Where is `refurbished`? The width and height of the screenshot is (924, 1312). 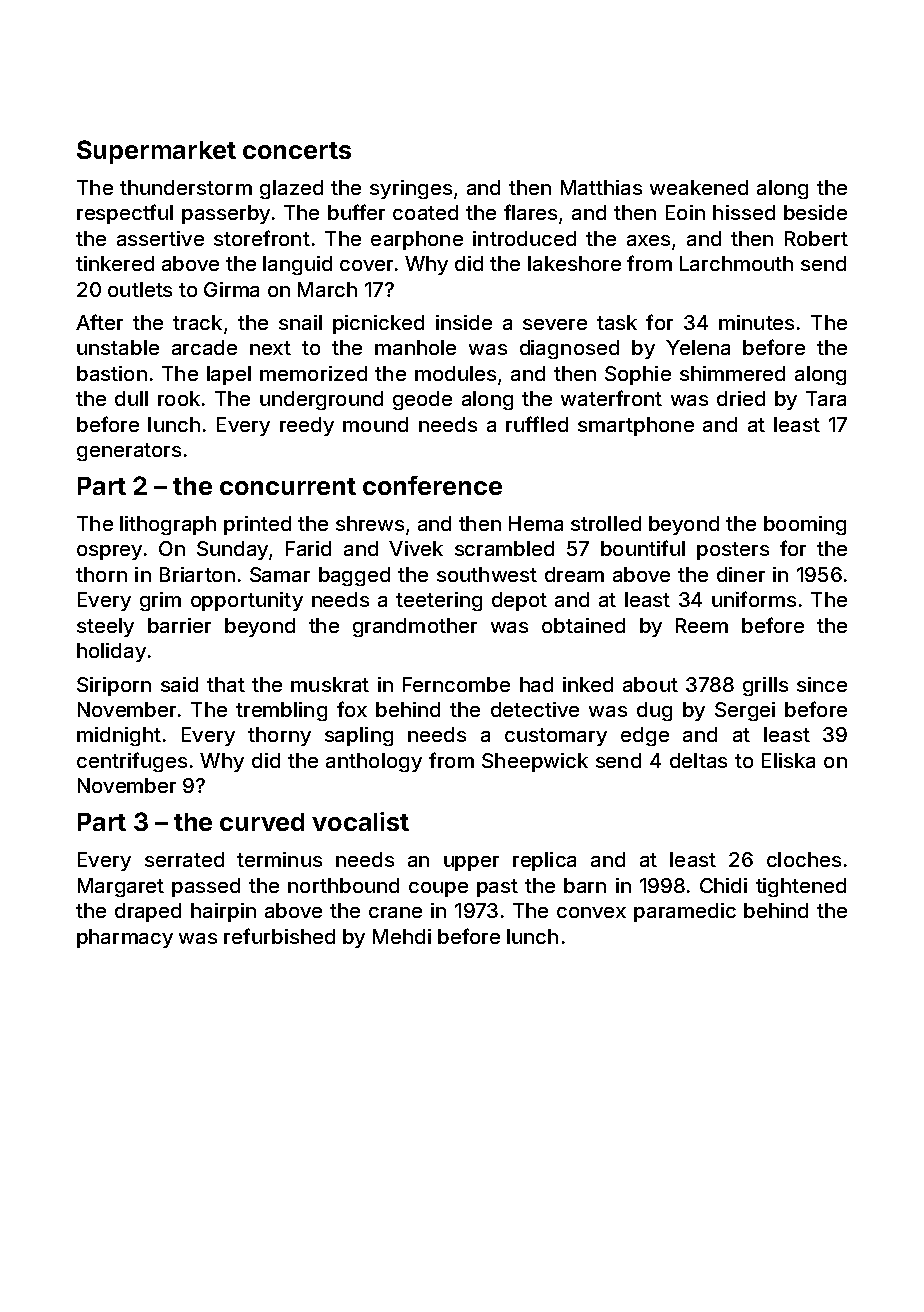 refurbished is located at coordinates (279, 936).
